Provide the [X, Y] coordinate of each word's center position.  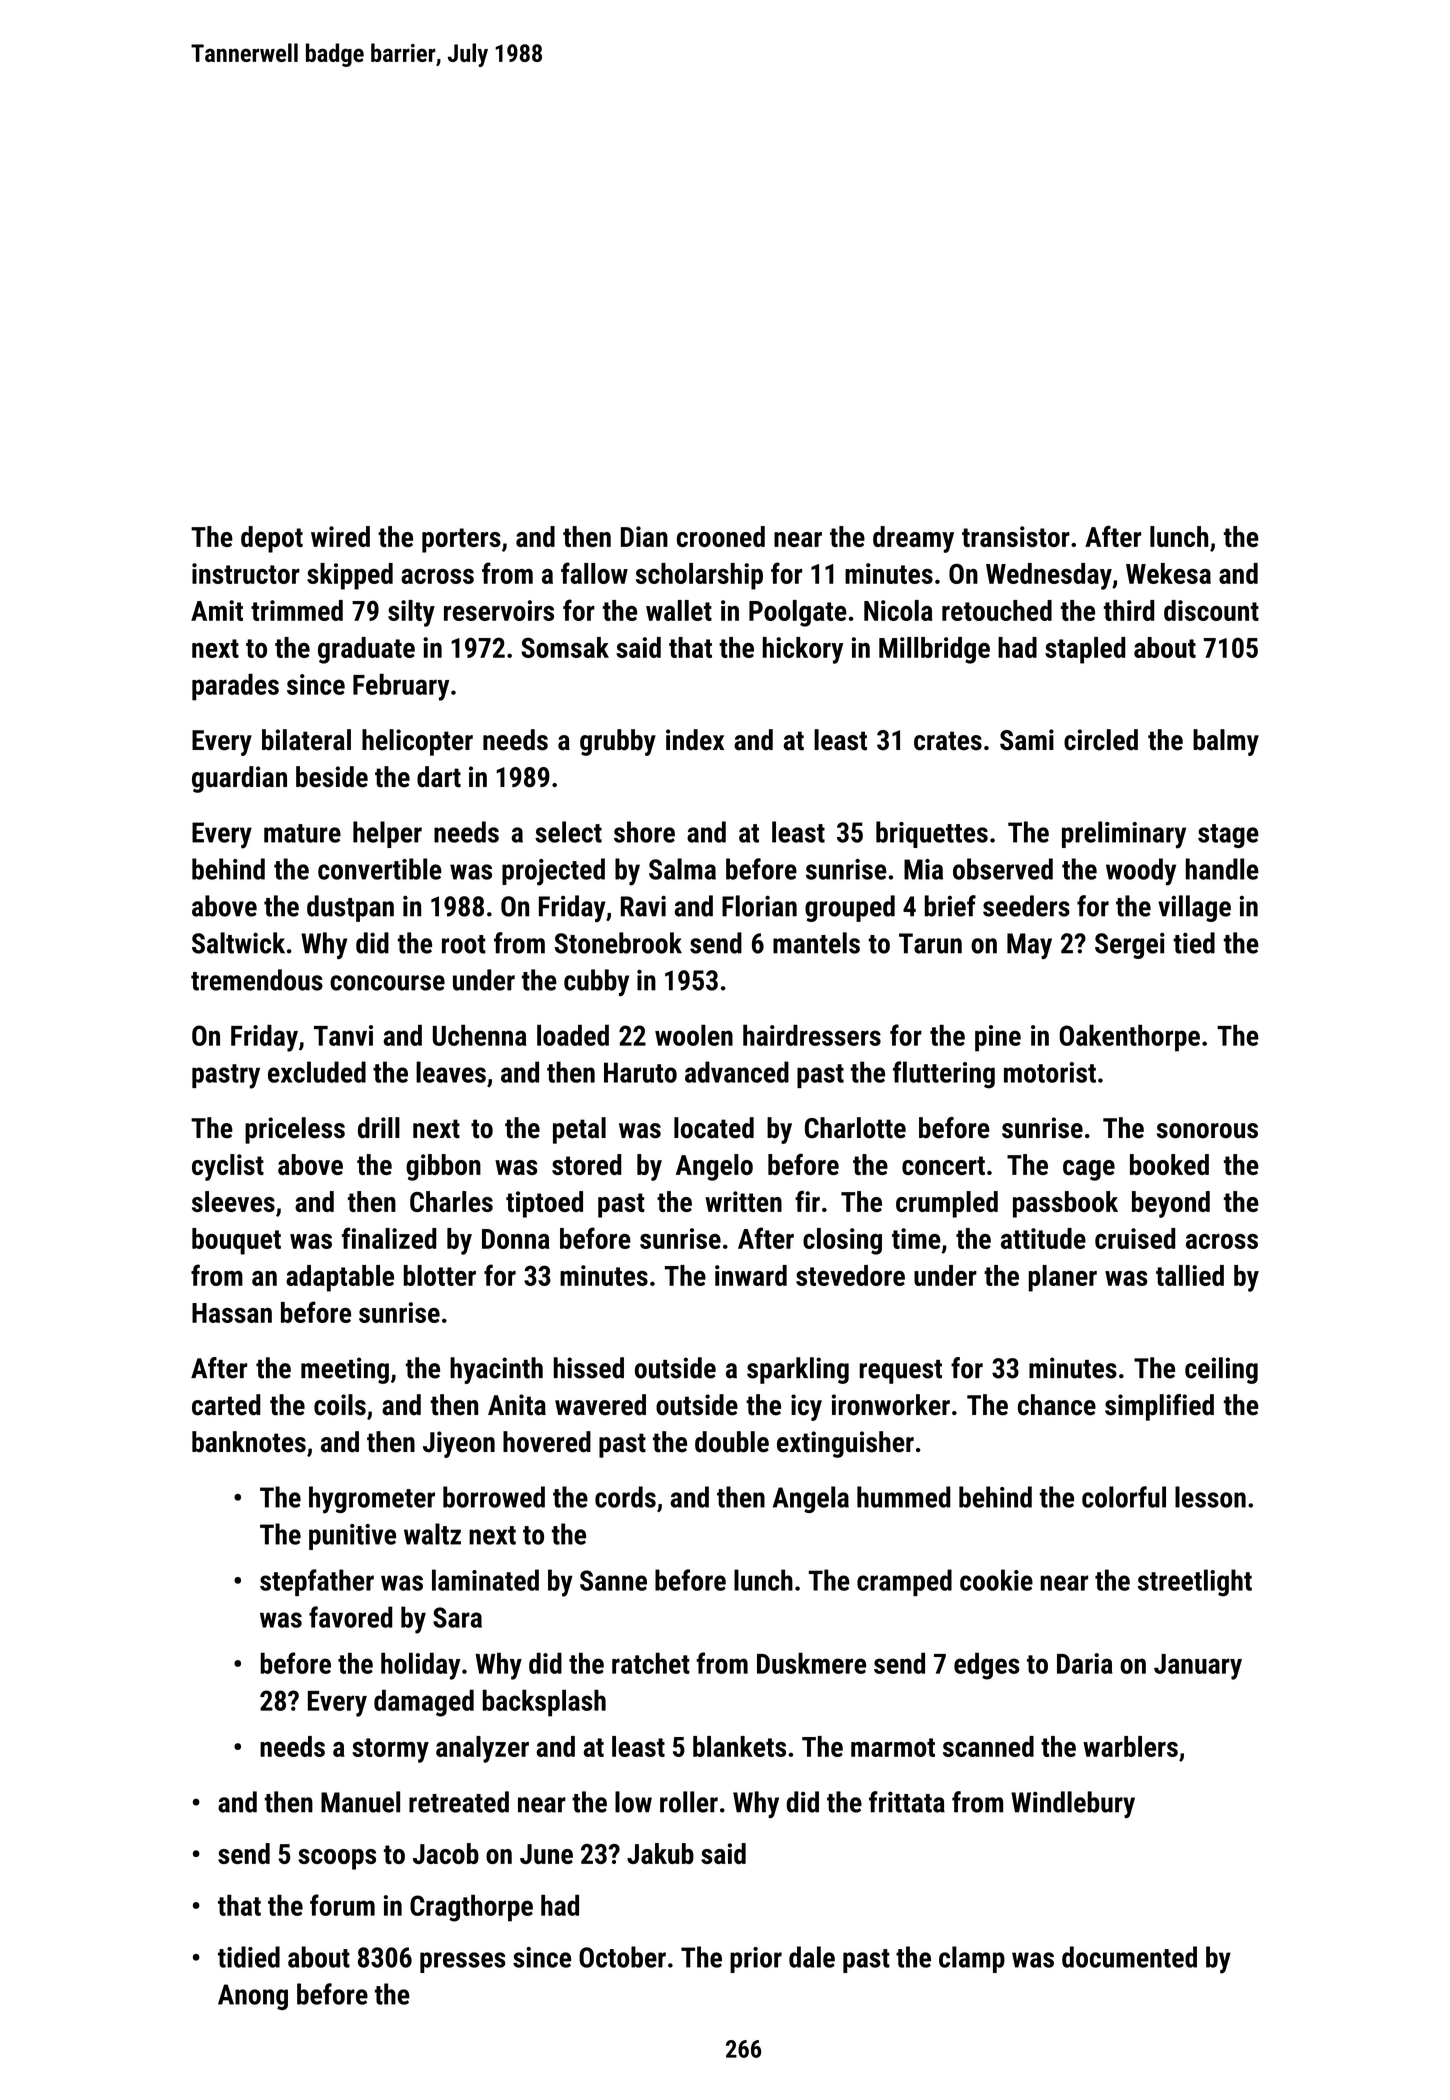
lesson [1210, 1497]
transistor [1016, 536]
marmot [893, 1747]
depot [272, 539]
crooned [721, 536]
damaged [424, 1703]
